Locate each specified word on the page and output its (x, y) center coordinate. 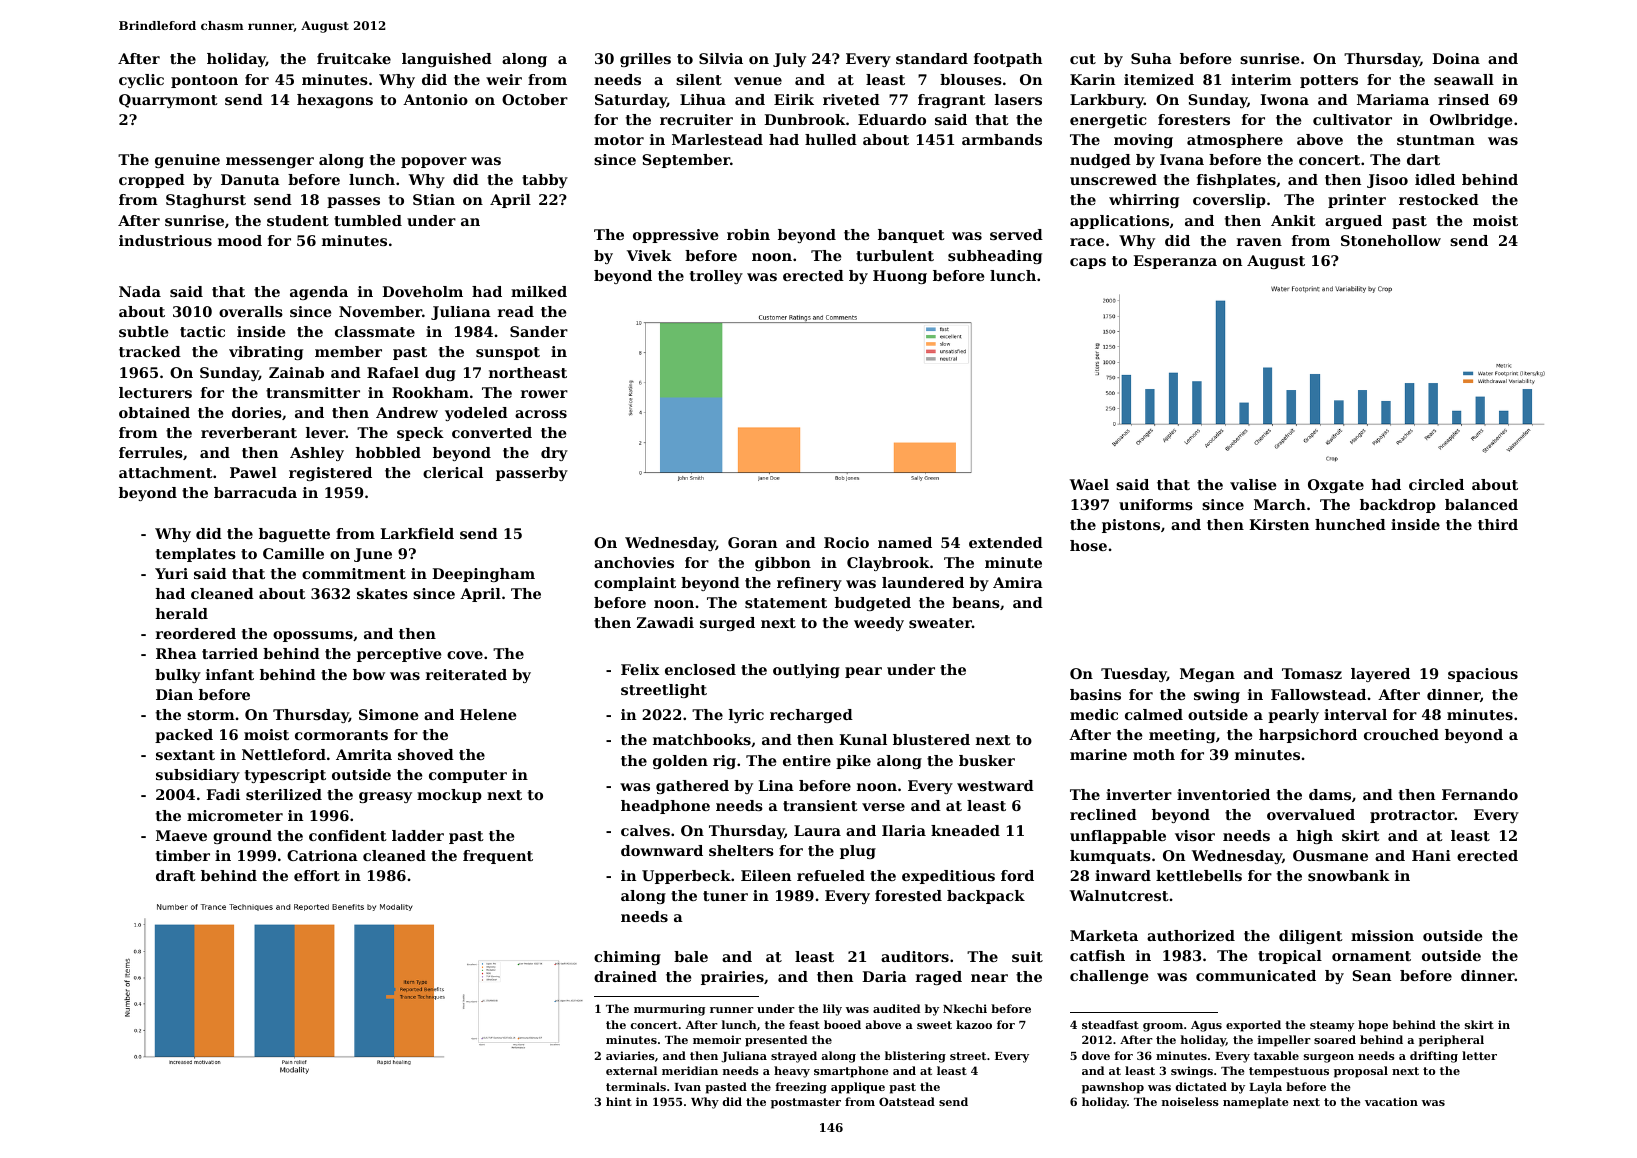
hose (1088, 545)
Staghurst (206, 201)
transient (820, 805)
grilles (645, 60)
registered (330, 474)
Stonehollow (1391, 240)
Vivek (649, 255)
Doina (1456, 58)
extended (1006, 542)
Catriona (322, 855)
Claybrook (888, 564)
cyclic (141, 81)
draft (176, 875)
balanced (1481, 504)
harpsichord (1308, 736)
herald (182, 613)
